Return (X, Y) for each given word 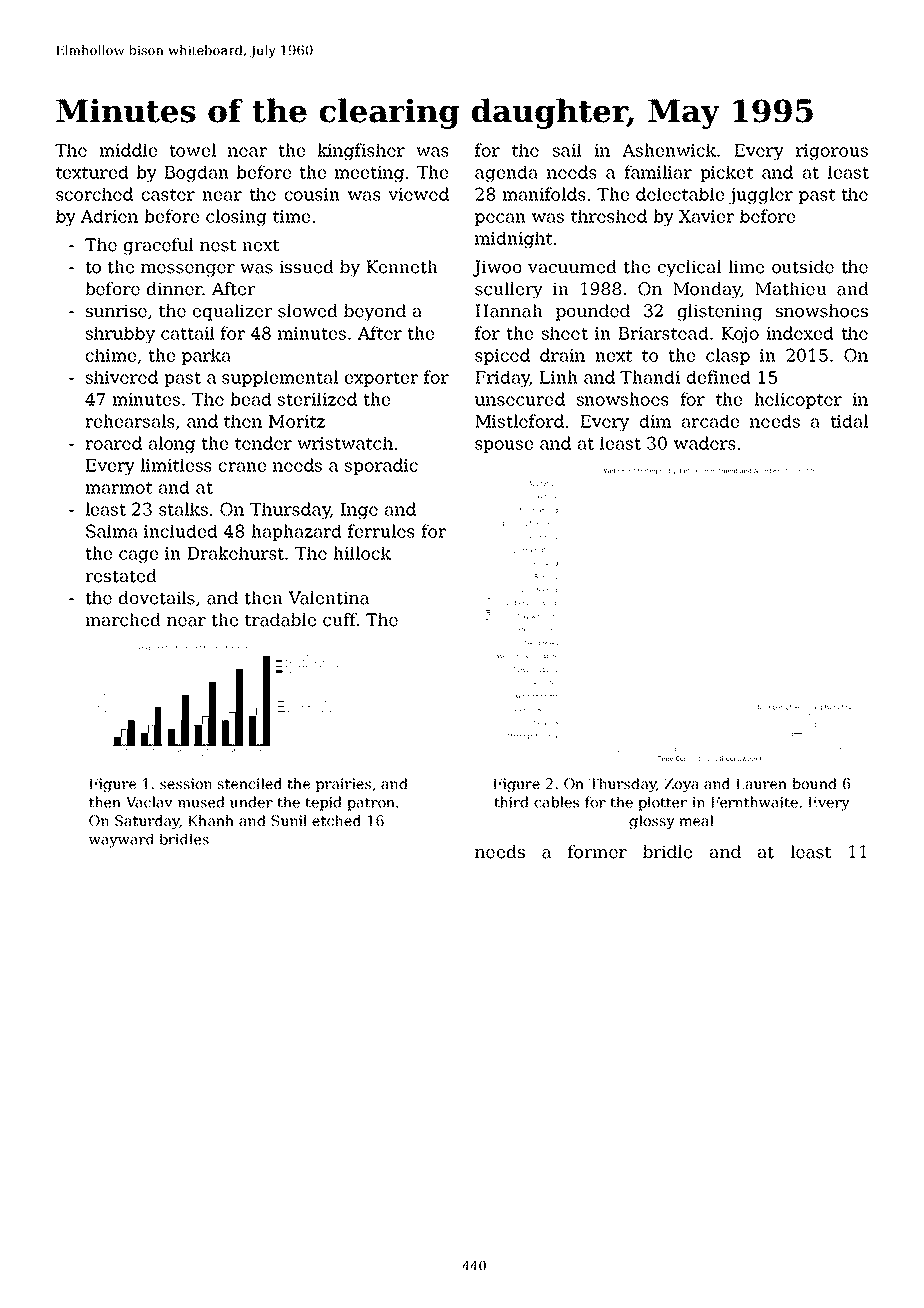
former (597, 852)
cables (556, 802)
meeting (369, 174)
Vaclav (149, 802)
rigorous (832, 152)
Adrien (109, 216)
